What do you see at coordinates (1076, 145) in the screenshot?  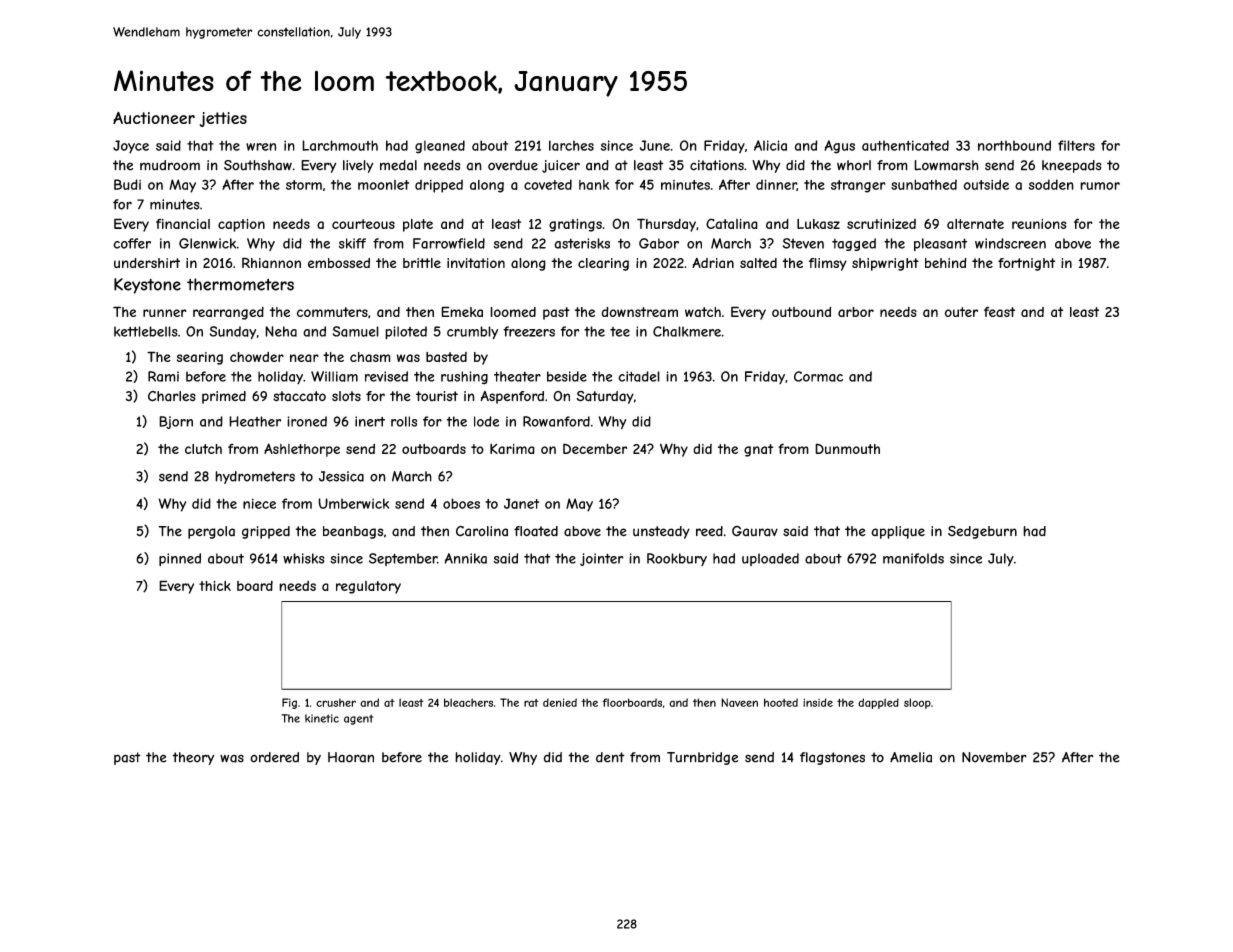 I see `filters` at bounding box center [1076, 145].
